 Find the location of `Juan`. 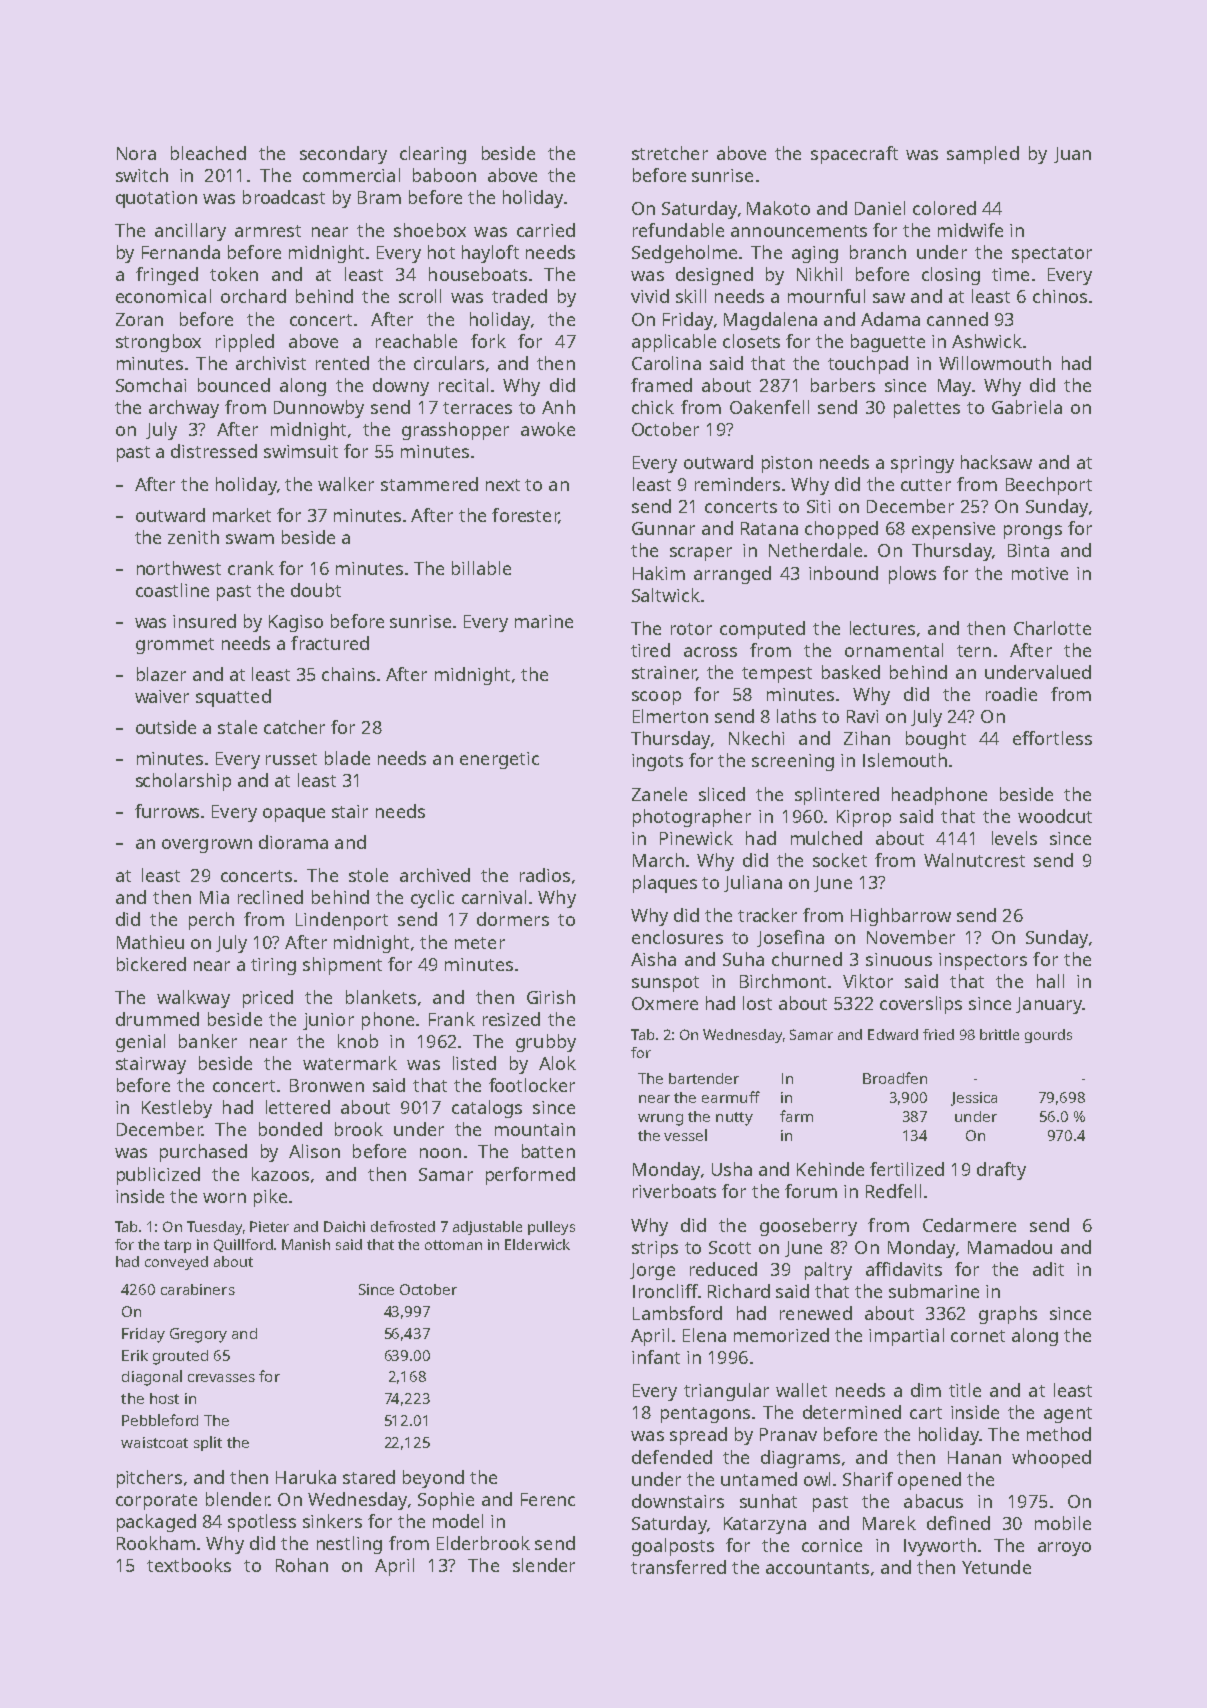

Juan is located at coordinates (1072, 155).
